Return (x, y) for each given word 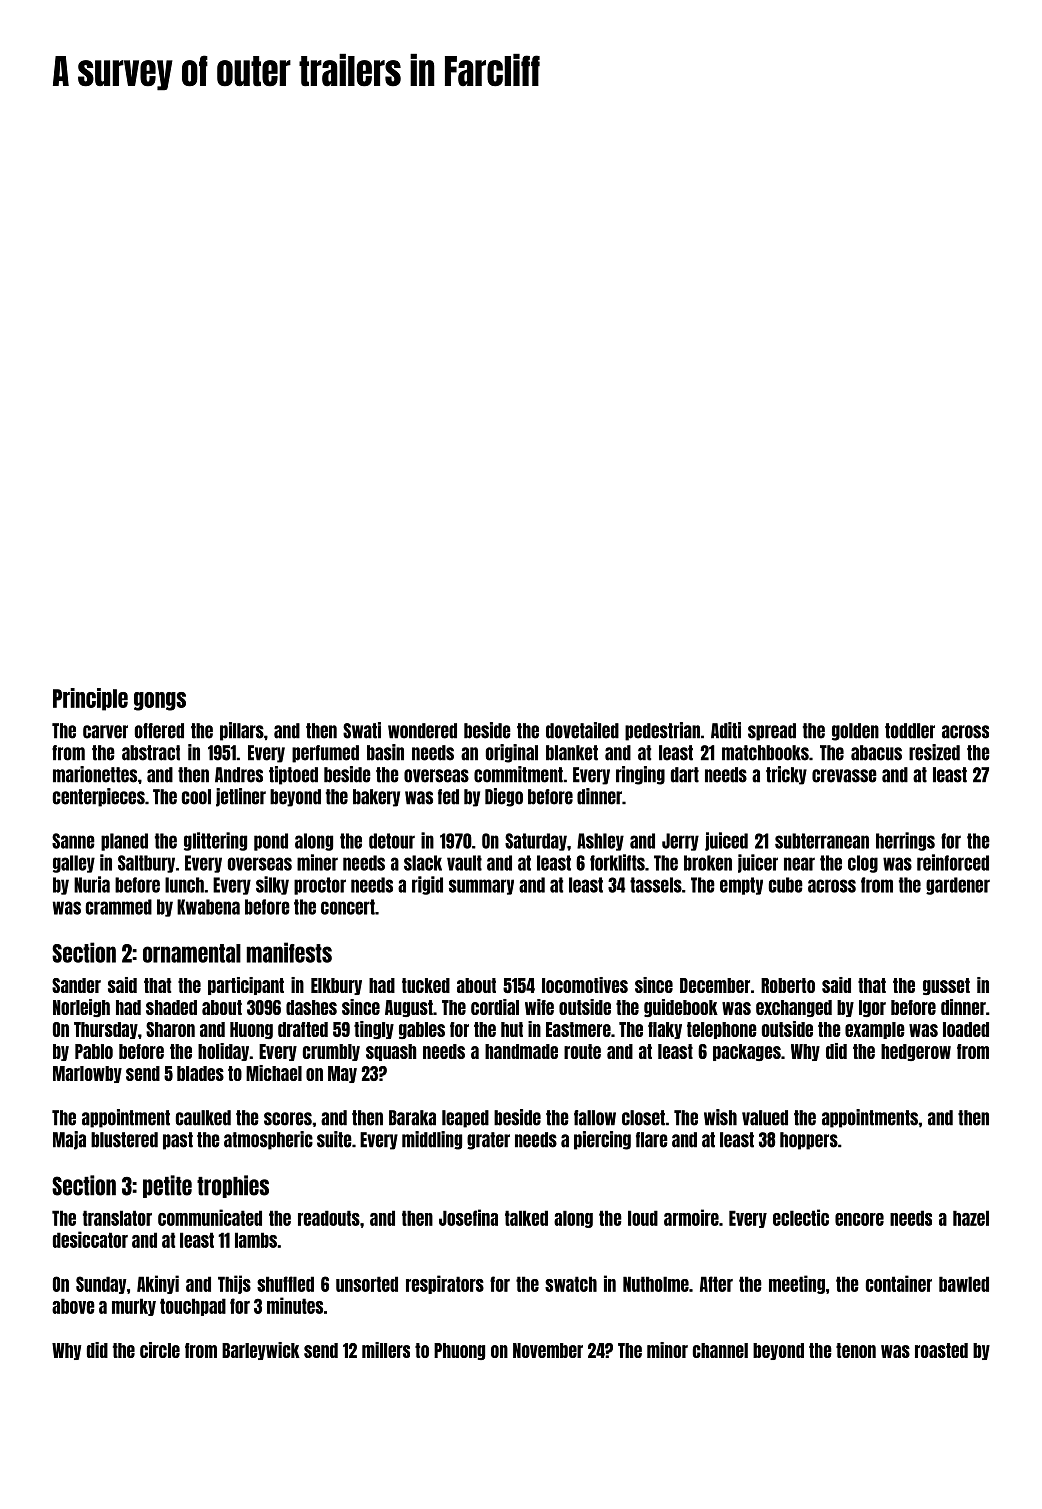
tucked (426, 985)
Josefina (468, 1217)
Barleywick (261, 1351)
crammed (119, 907)
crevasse (844, 776)
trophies (233, 1186)
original (512, 753)
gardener (958, 886)
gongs (160, 701)
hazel (971, 1218)
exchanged (794, 1008)
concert (348, 907)
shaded (171, 1007)
